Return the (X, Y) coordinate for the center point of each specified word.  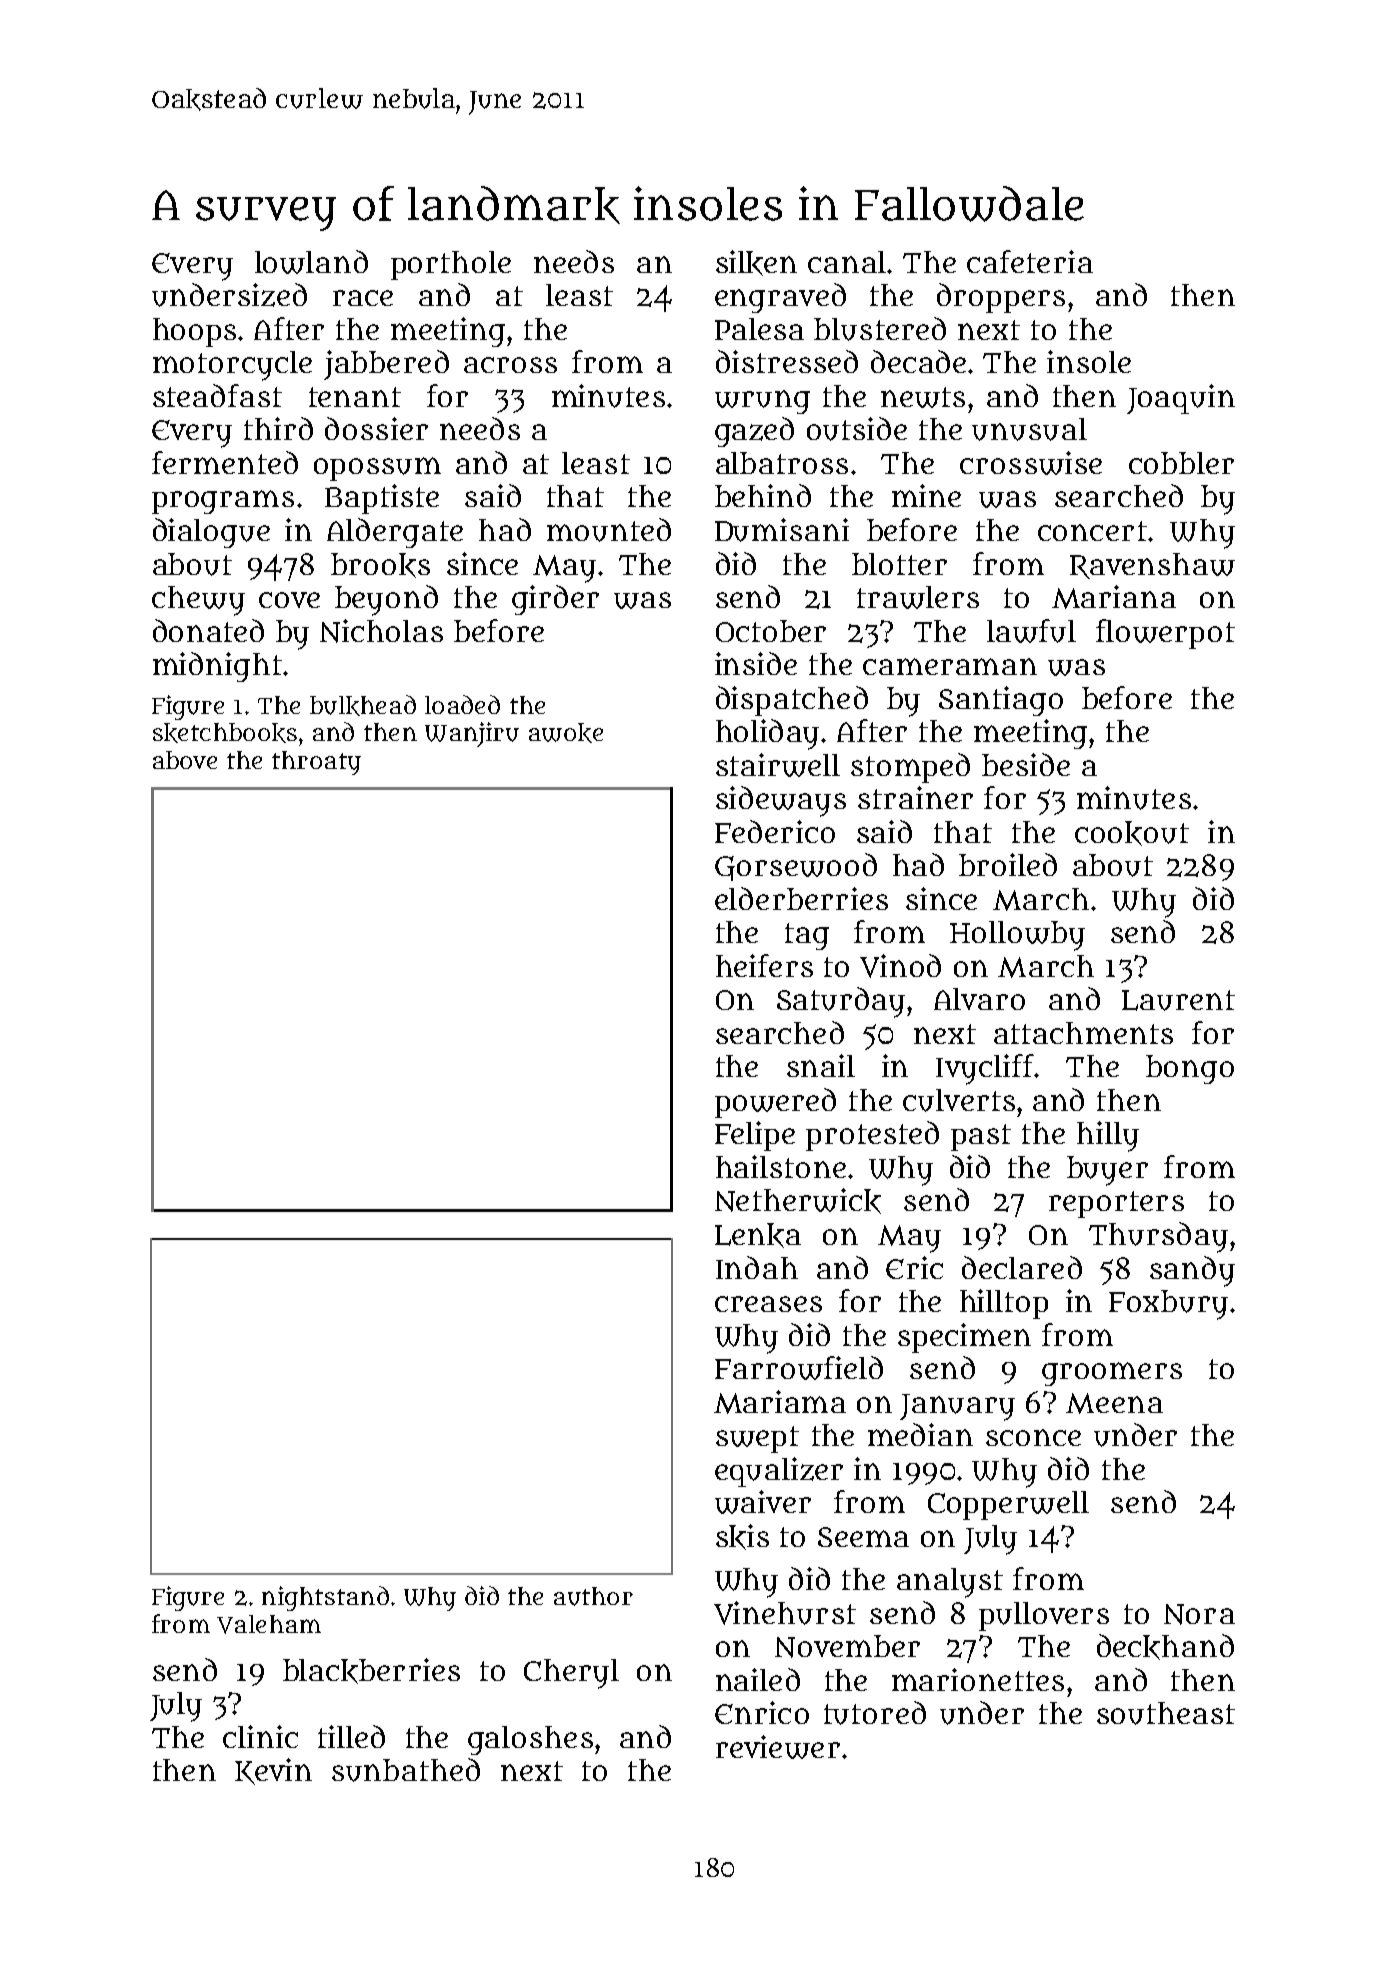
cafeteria (1030, 261)
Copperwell (1008, 1505)
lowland (311, 262)
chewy (198, 601)
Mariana (1114, 597)
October (771, 631)
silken (756, 263)
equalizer (779, 1472)
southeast (1166, 1713)
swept (757, 1439)
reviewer (778, 1747)
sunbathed (406, 1770)
